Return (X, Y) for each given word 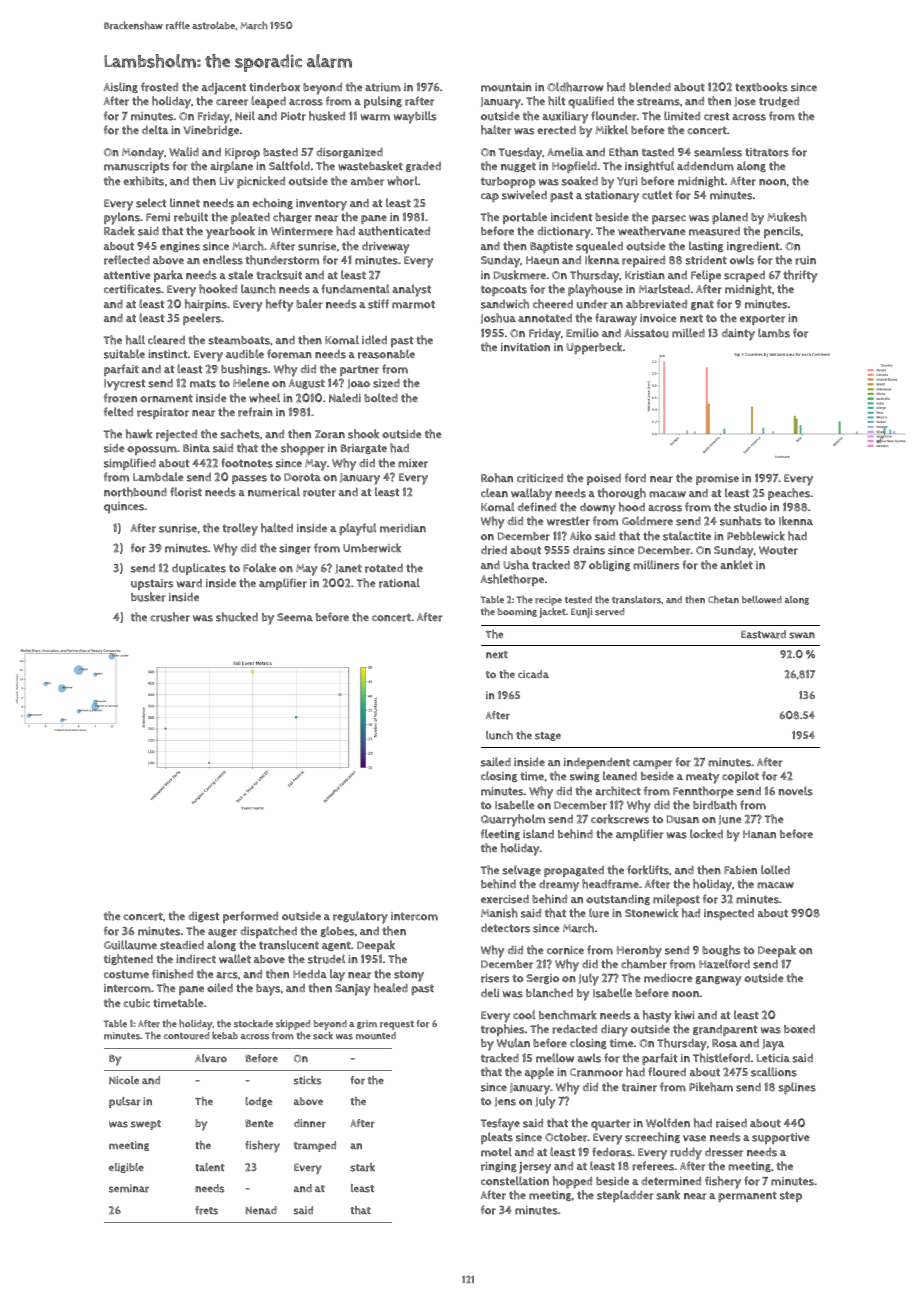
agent (336, 946)
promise (717, 479)
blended (650, 87)
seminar (129, 1188)
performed (250, 917)
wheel (264, 398)
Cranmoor (596, 1072)
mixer (413, 463)
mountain (506, 87)
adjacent (224, 89)
